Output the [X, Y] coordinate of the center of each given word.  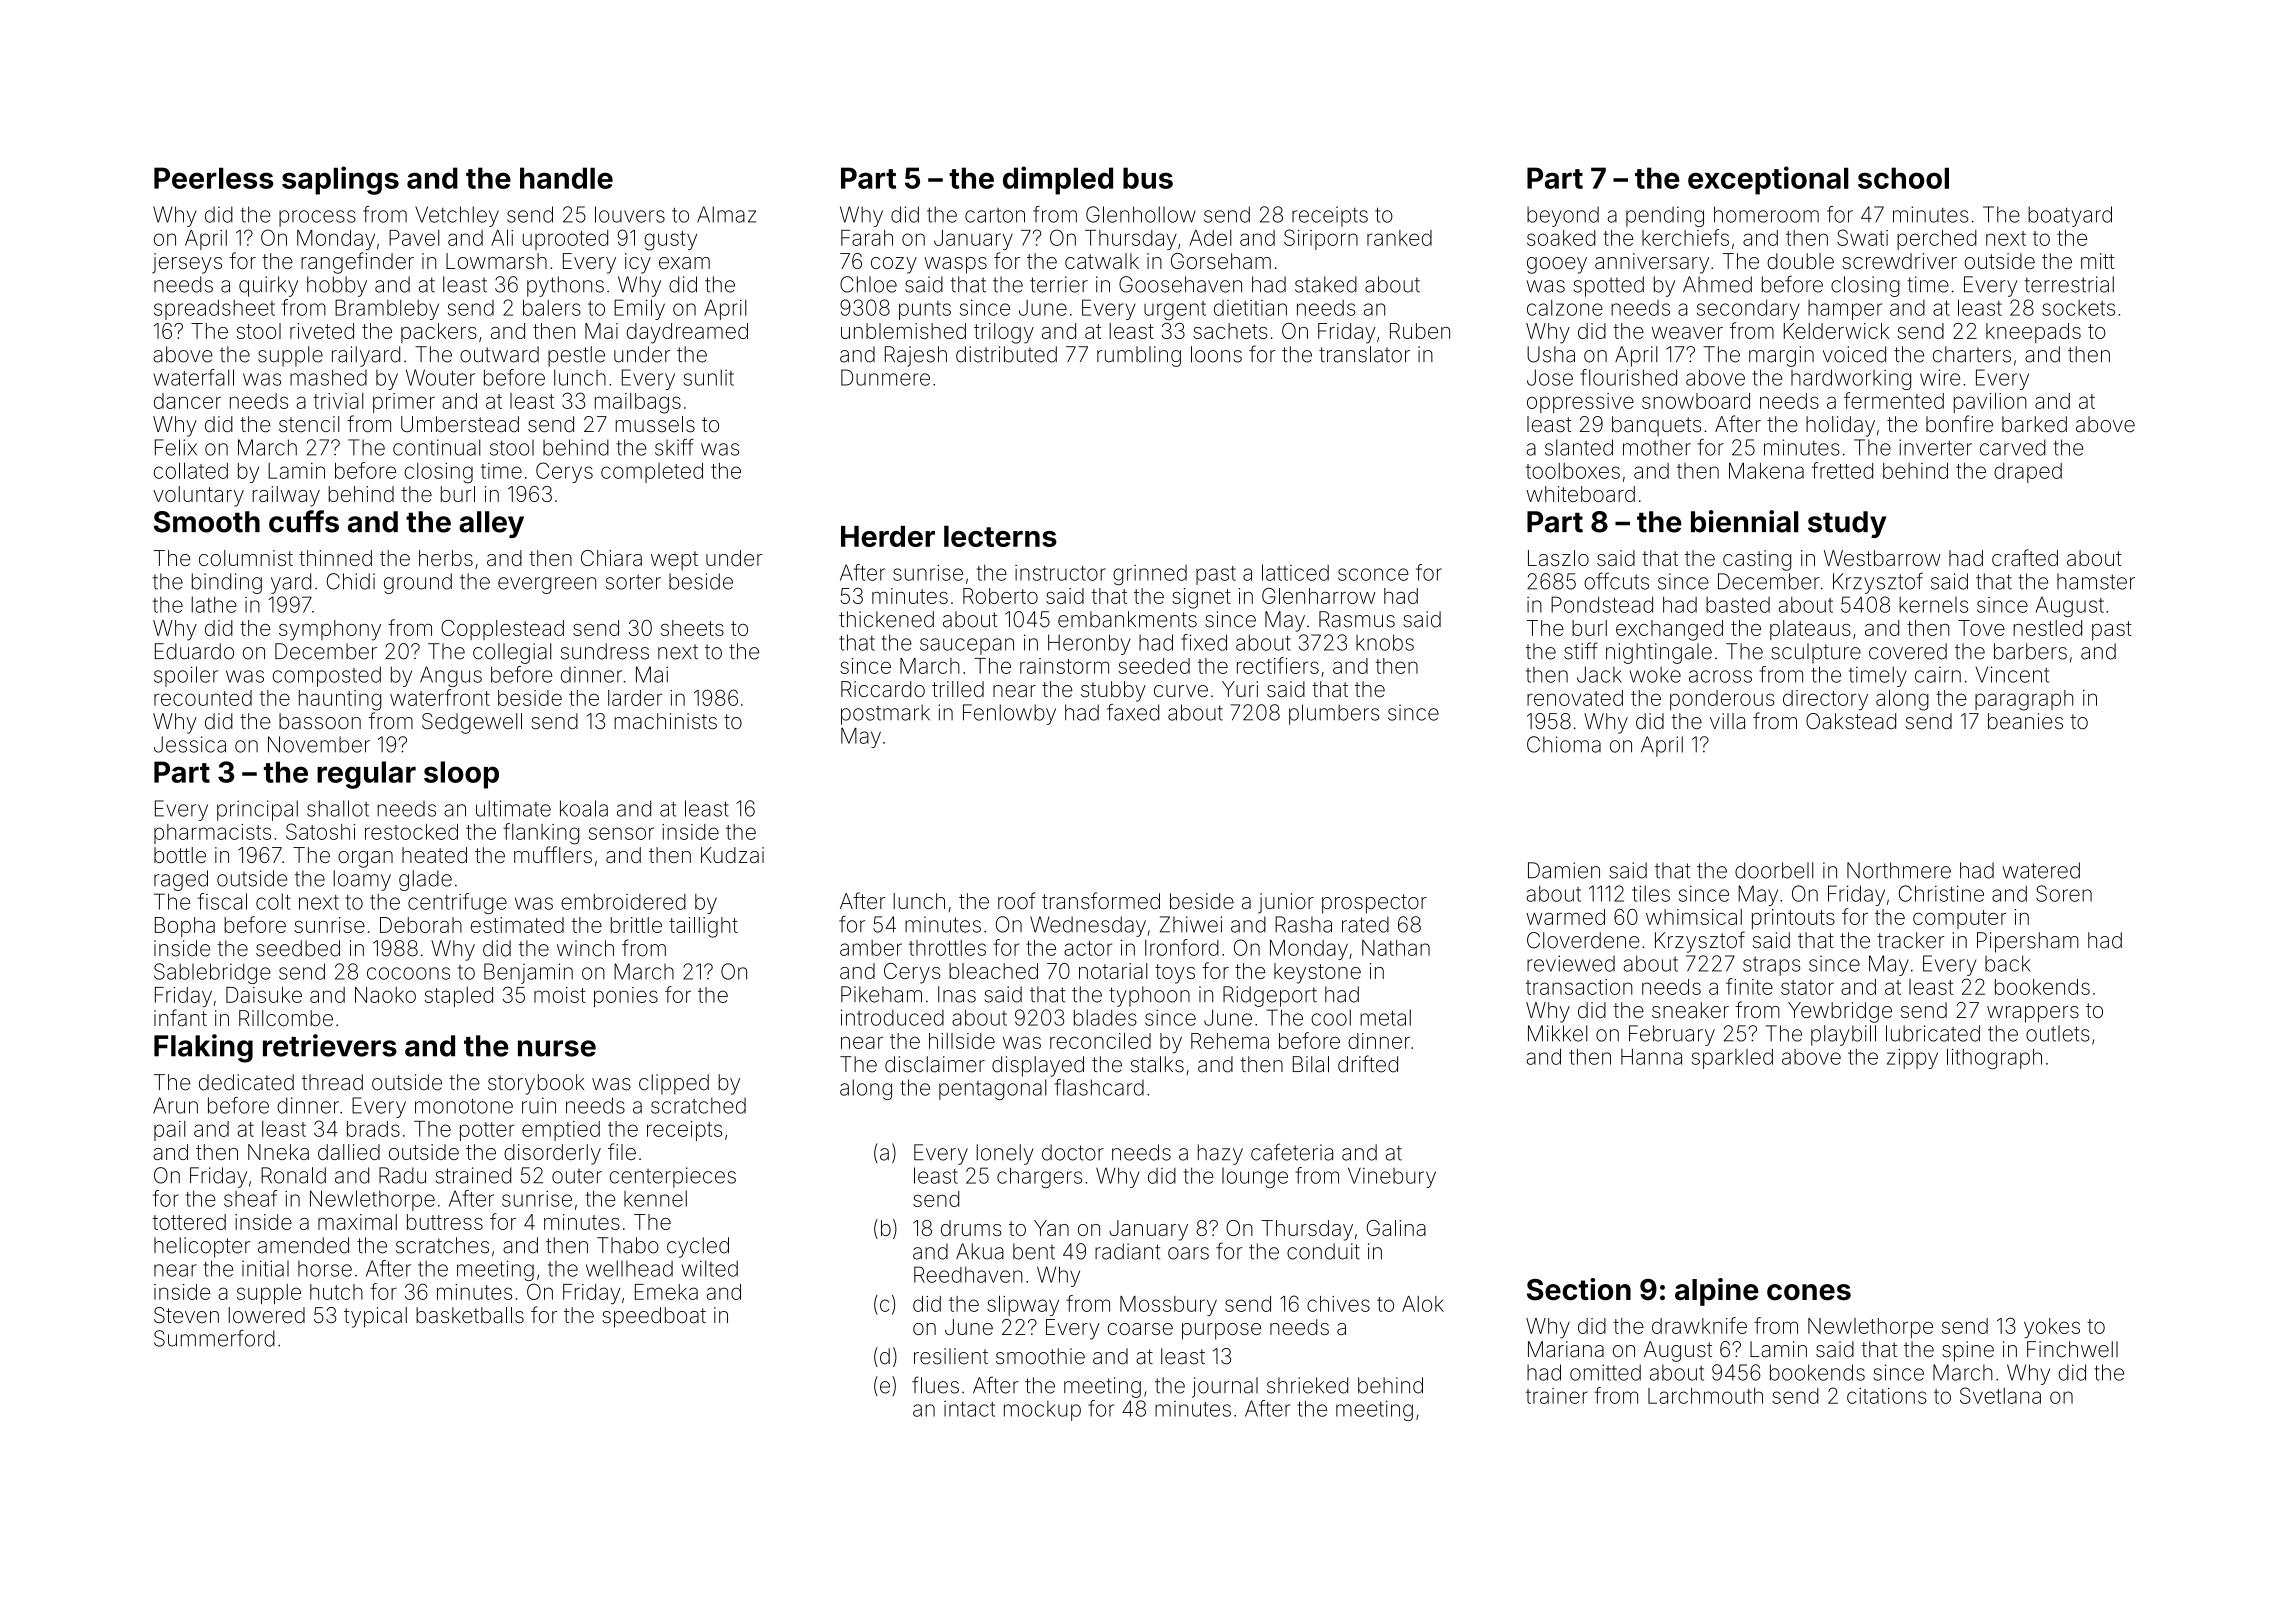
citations [1887, 1396]
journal [1225, 1387]
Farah [867, 238]
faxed [1133, 712]
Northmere [1899, 870]
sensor [621, 833]
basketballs [470, 1315]
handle [566, 178]
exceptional [1768, 180]
